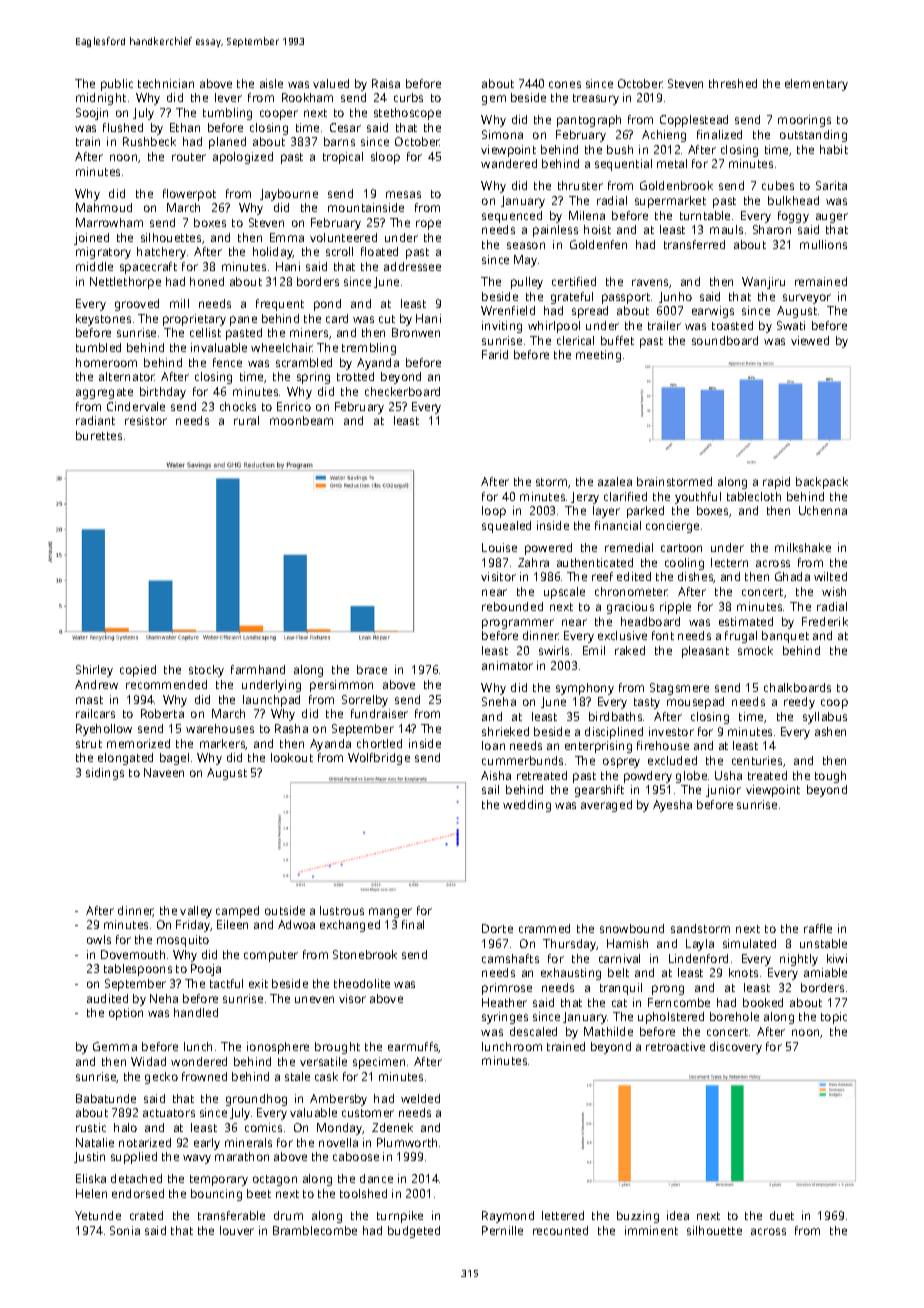  I want to click on prong, so click(668, 990).
